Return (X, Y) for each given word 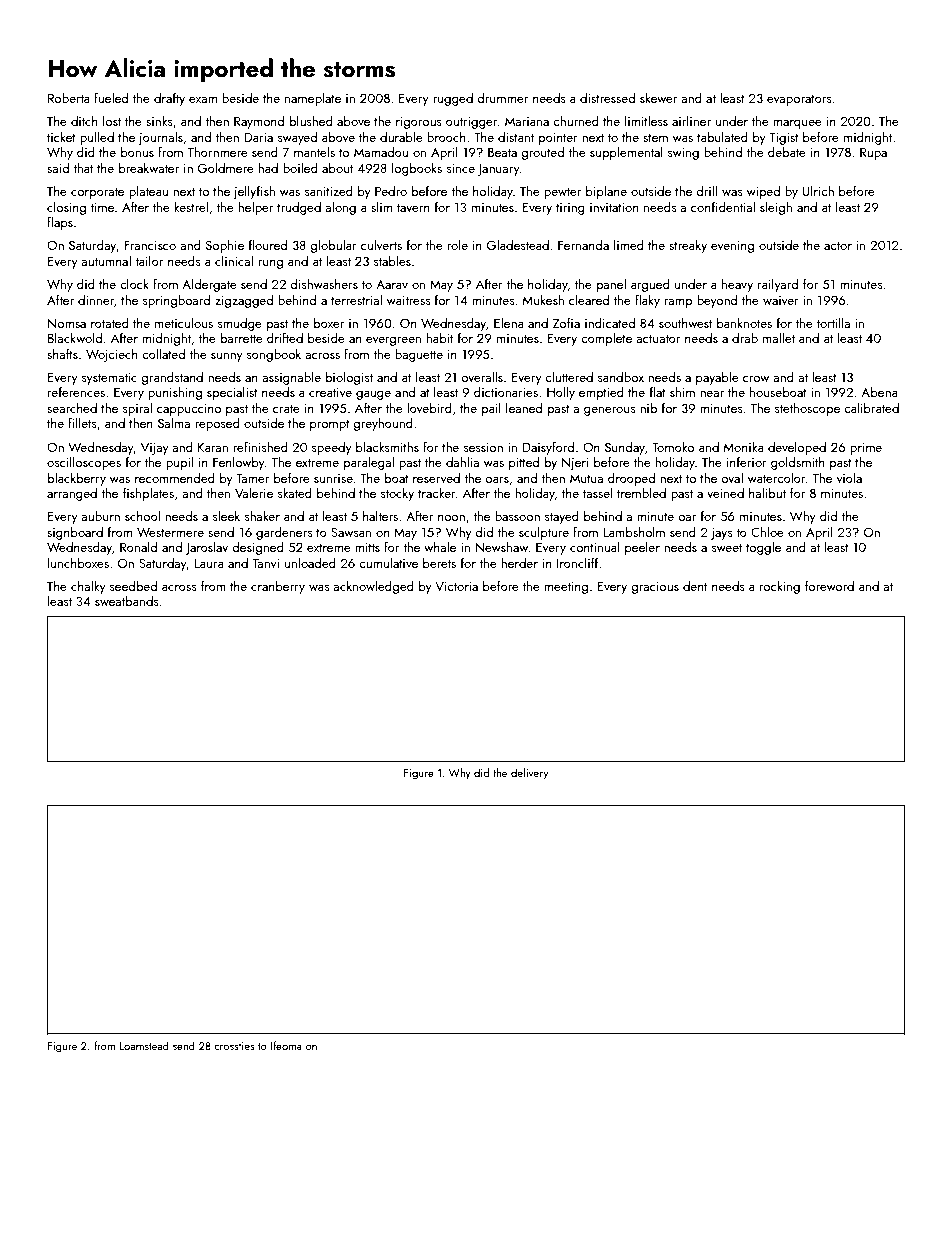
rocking (780, 587)
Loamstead (144, 1045)
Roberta (69, 98)
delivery (529, 774)
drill (706, 190)
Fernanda (583, 244)
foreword (829, 585)
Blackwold (75, 337)
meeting (566, 588)
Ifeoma (286, 1045)
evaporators (799, 100)
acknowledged (373, 587)
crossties (234, 1046)
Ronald (138, 546)
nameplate (313, 99)
